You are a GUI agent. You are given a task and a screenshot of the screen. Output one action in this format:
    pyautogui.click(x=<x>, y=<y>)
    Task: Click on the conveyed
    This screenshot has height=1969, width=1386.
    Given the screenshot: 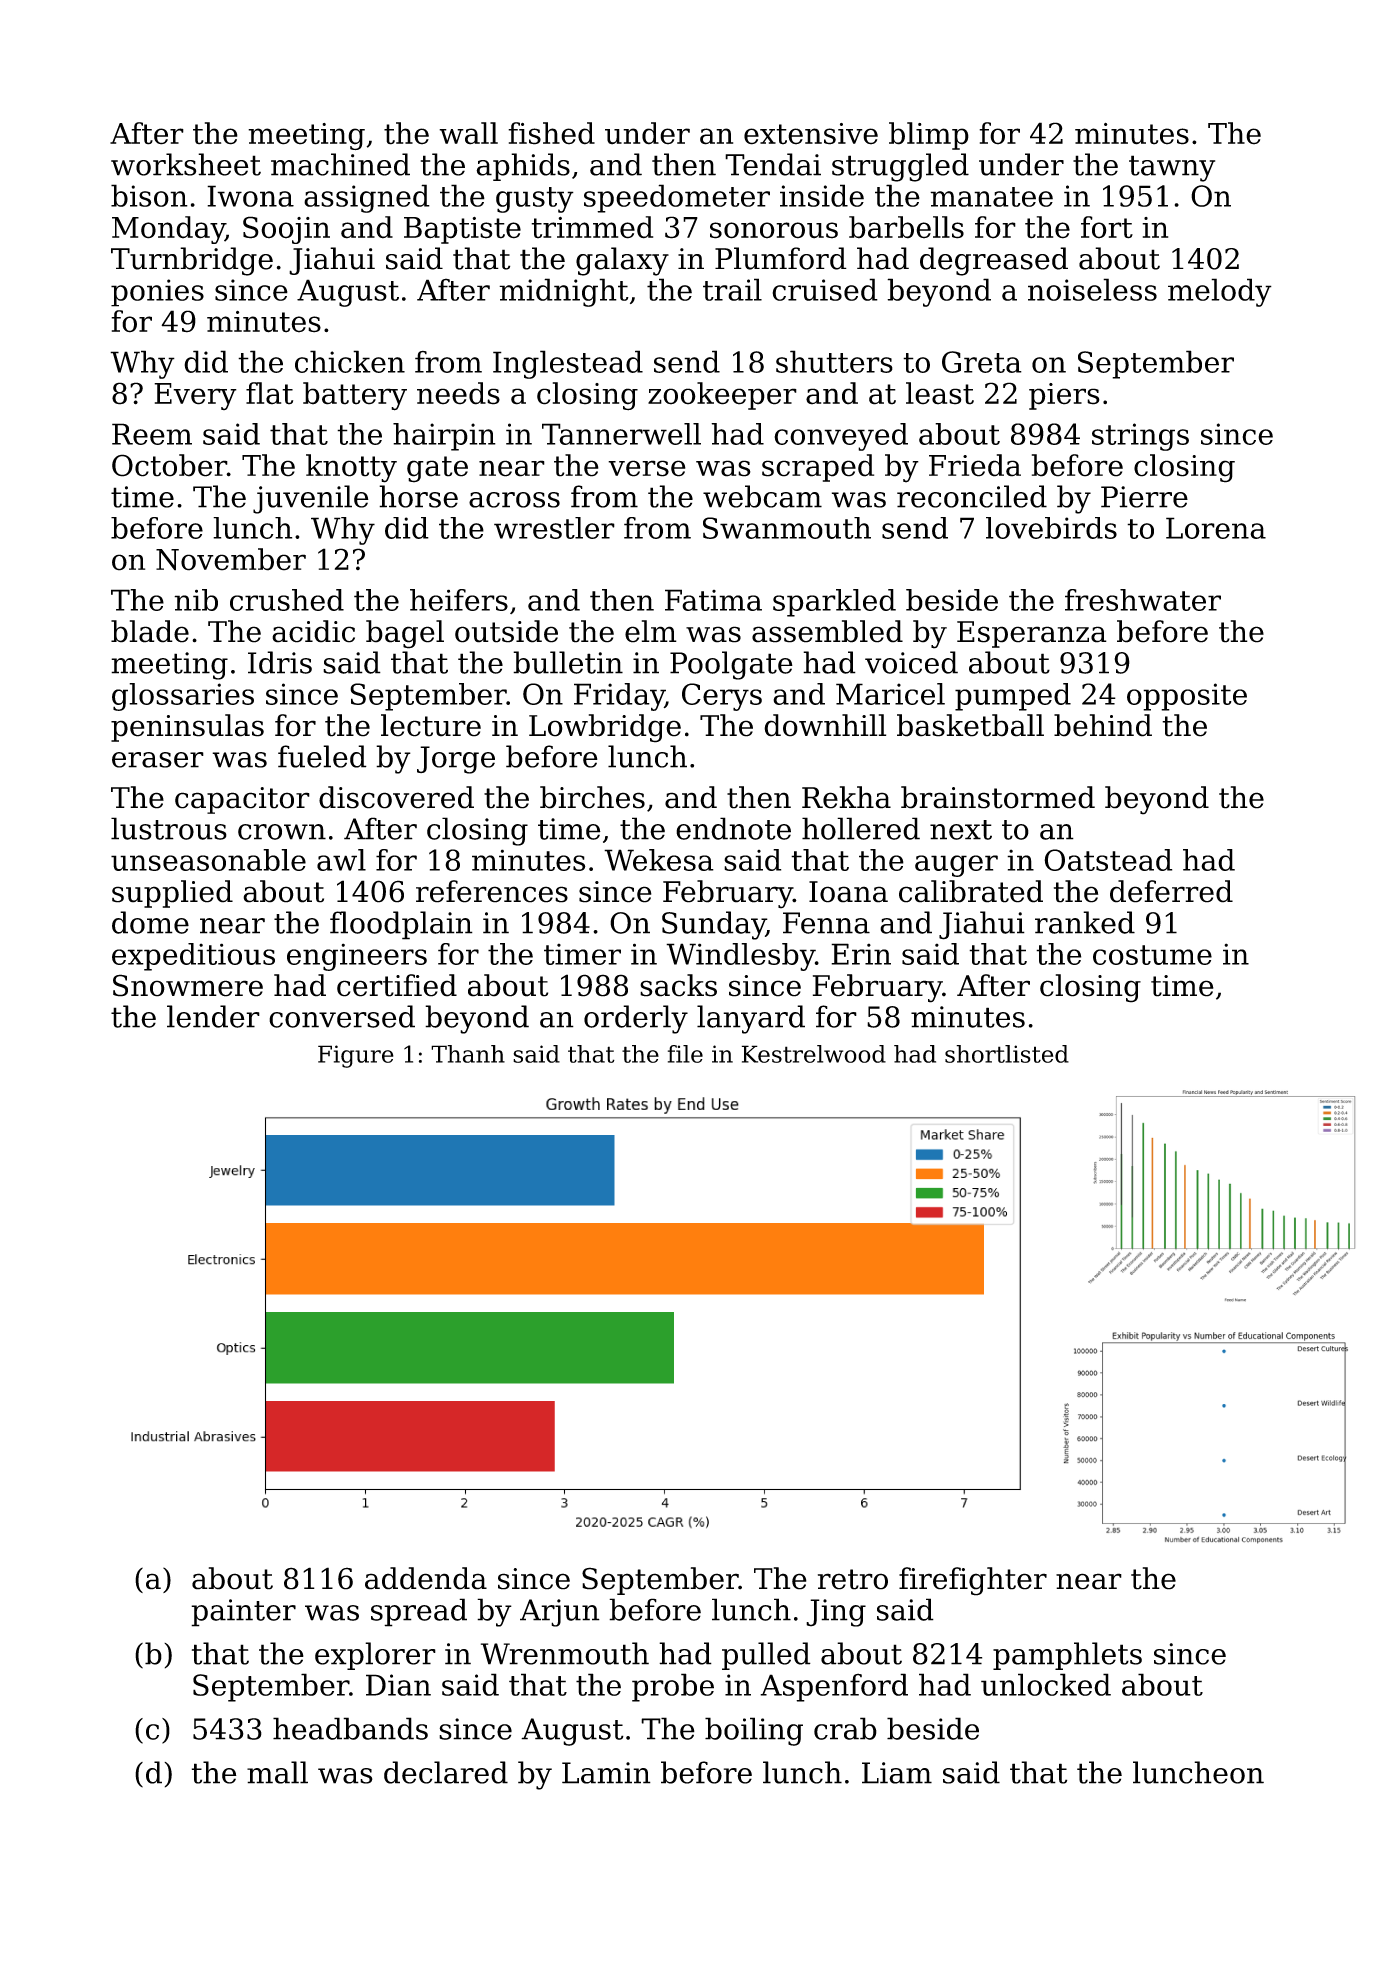 What is the action you would take?
    pyautogui.click(x=841, y=437)
